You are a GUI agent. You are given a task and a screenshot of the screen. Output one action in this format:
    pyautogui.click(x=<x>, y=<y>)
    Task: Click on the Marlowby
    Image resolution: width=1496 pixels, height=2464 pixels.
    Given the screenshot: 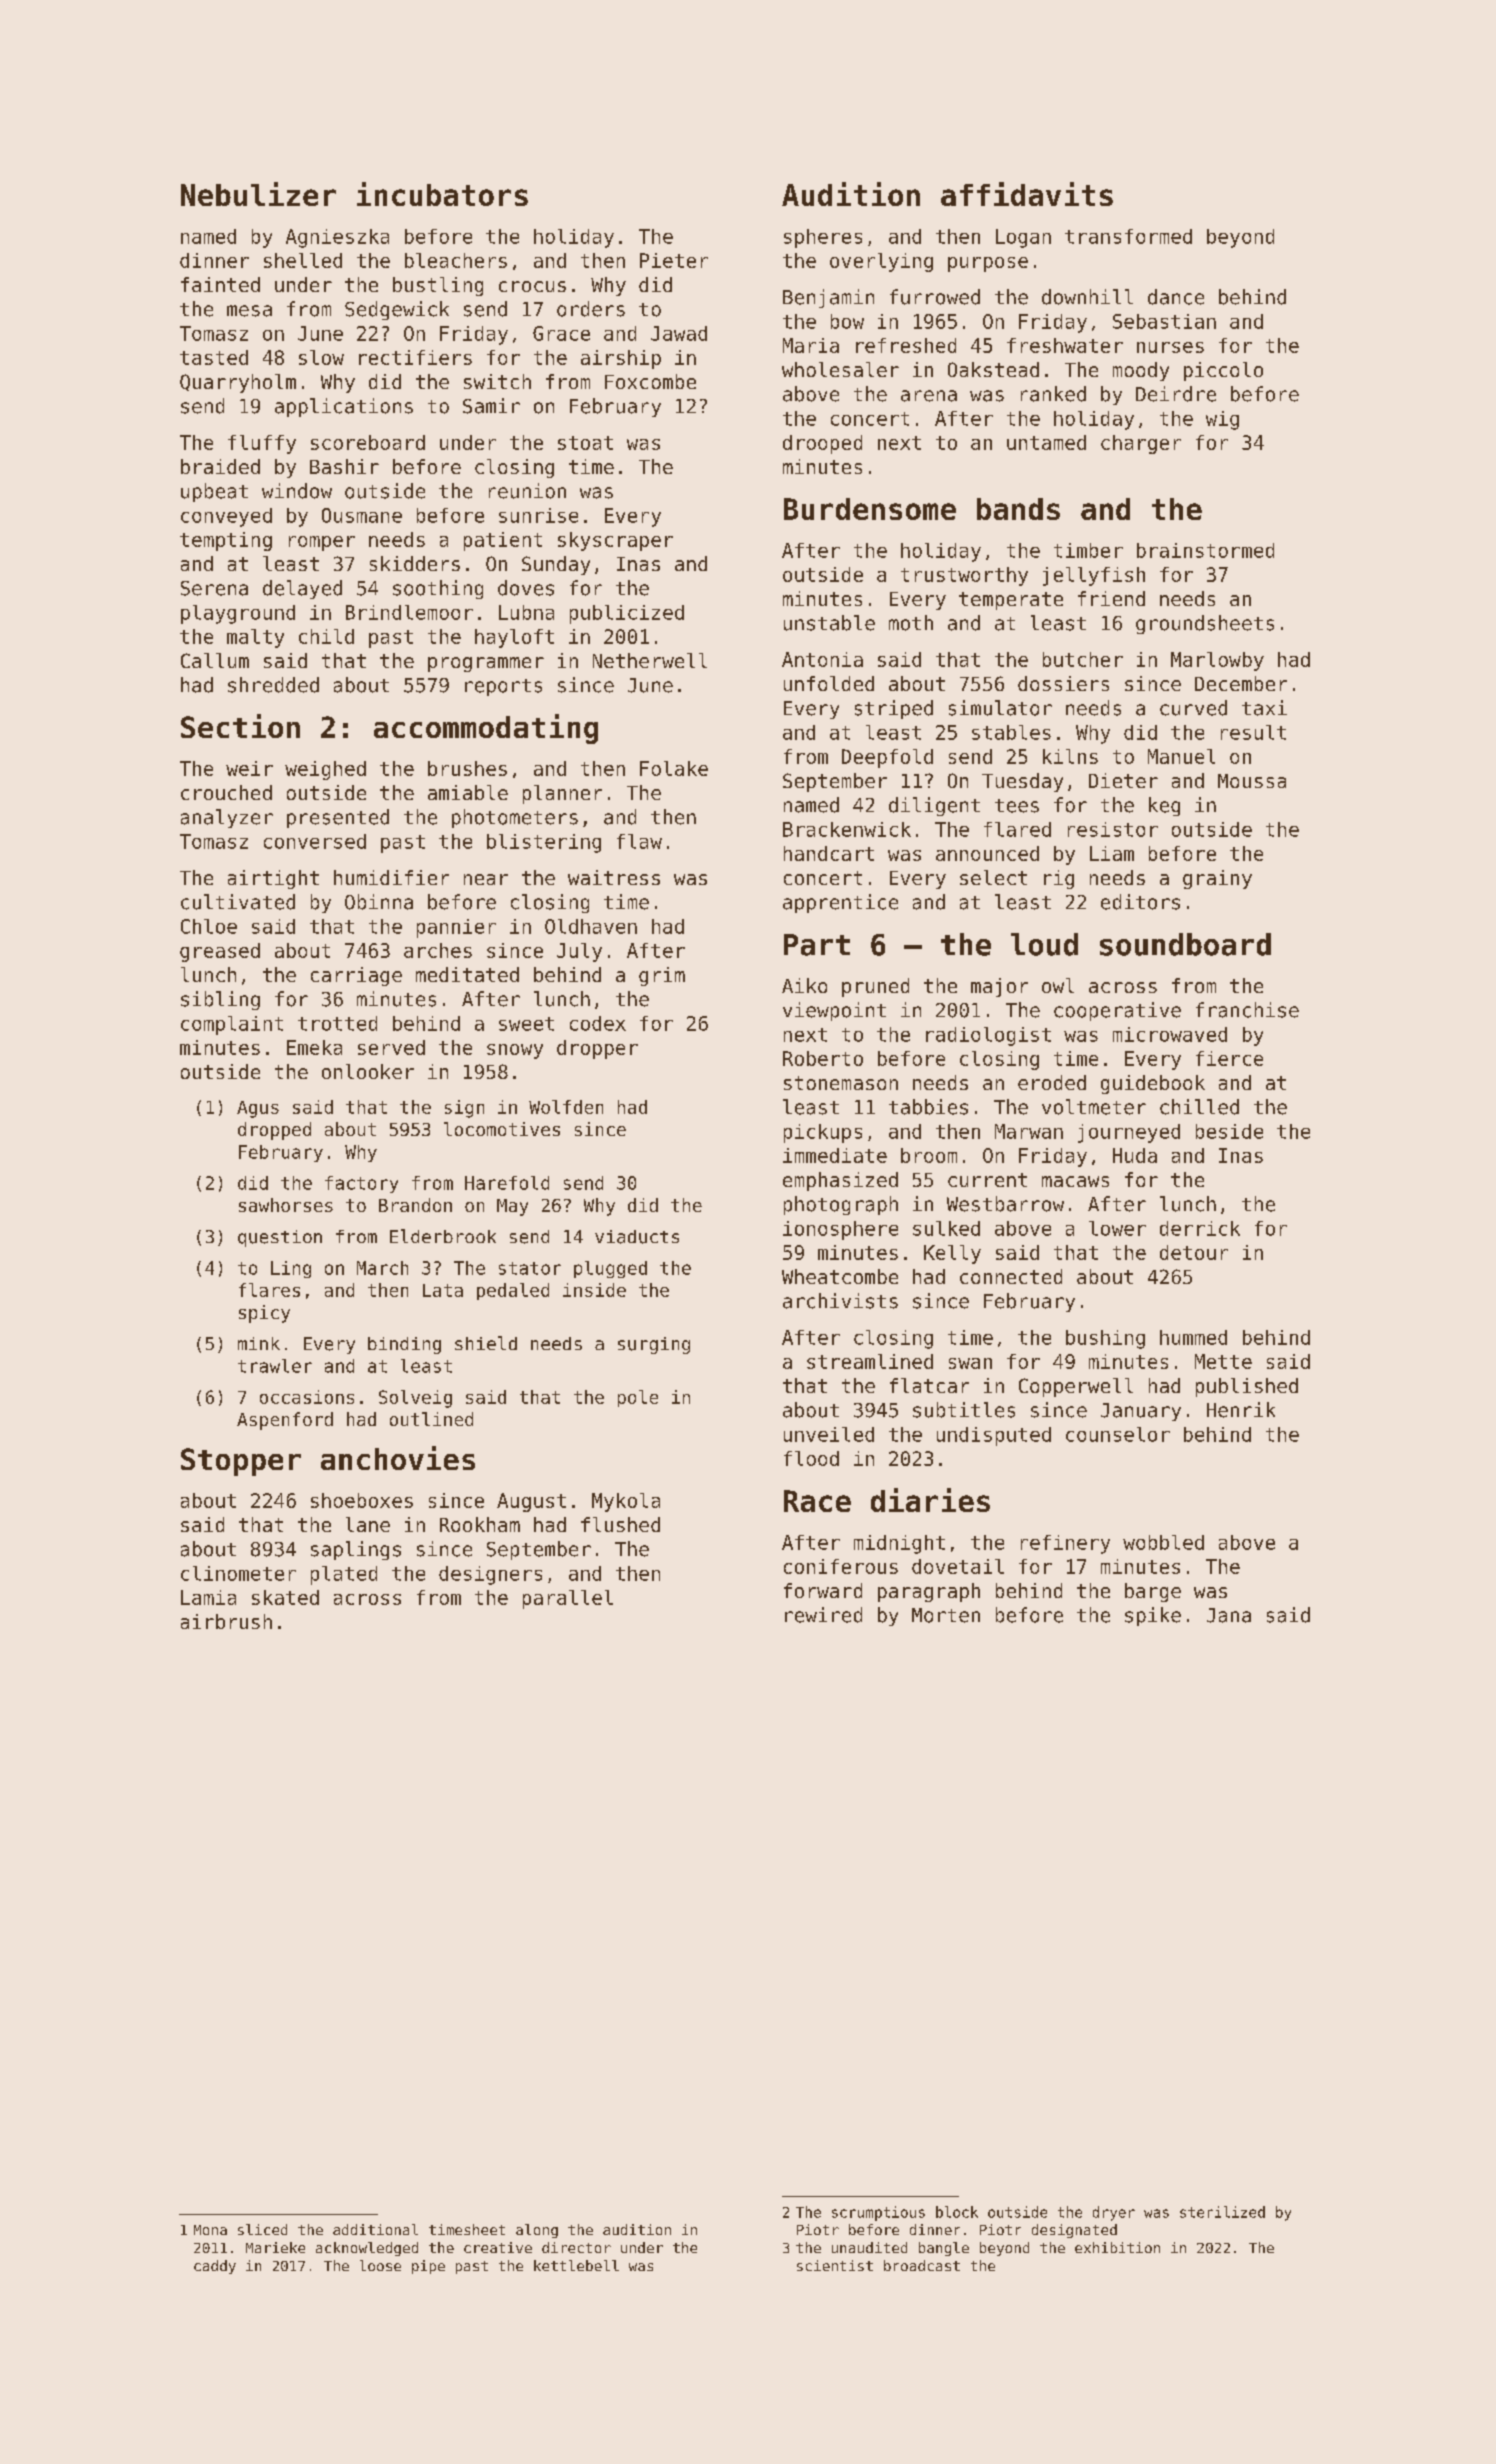 What is the action you would take?
    pyautogui.click(x=1217, y=661)
